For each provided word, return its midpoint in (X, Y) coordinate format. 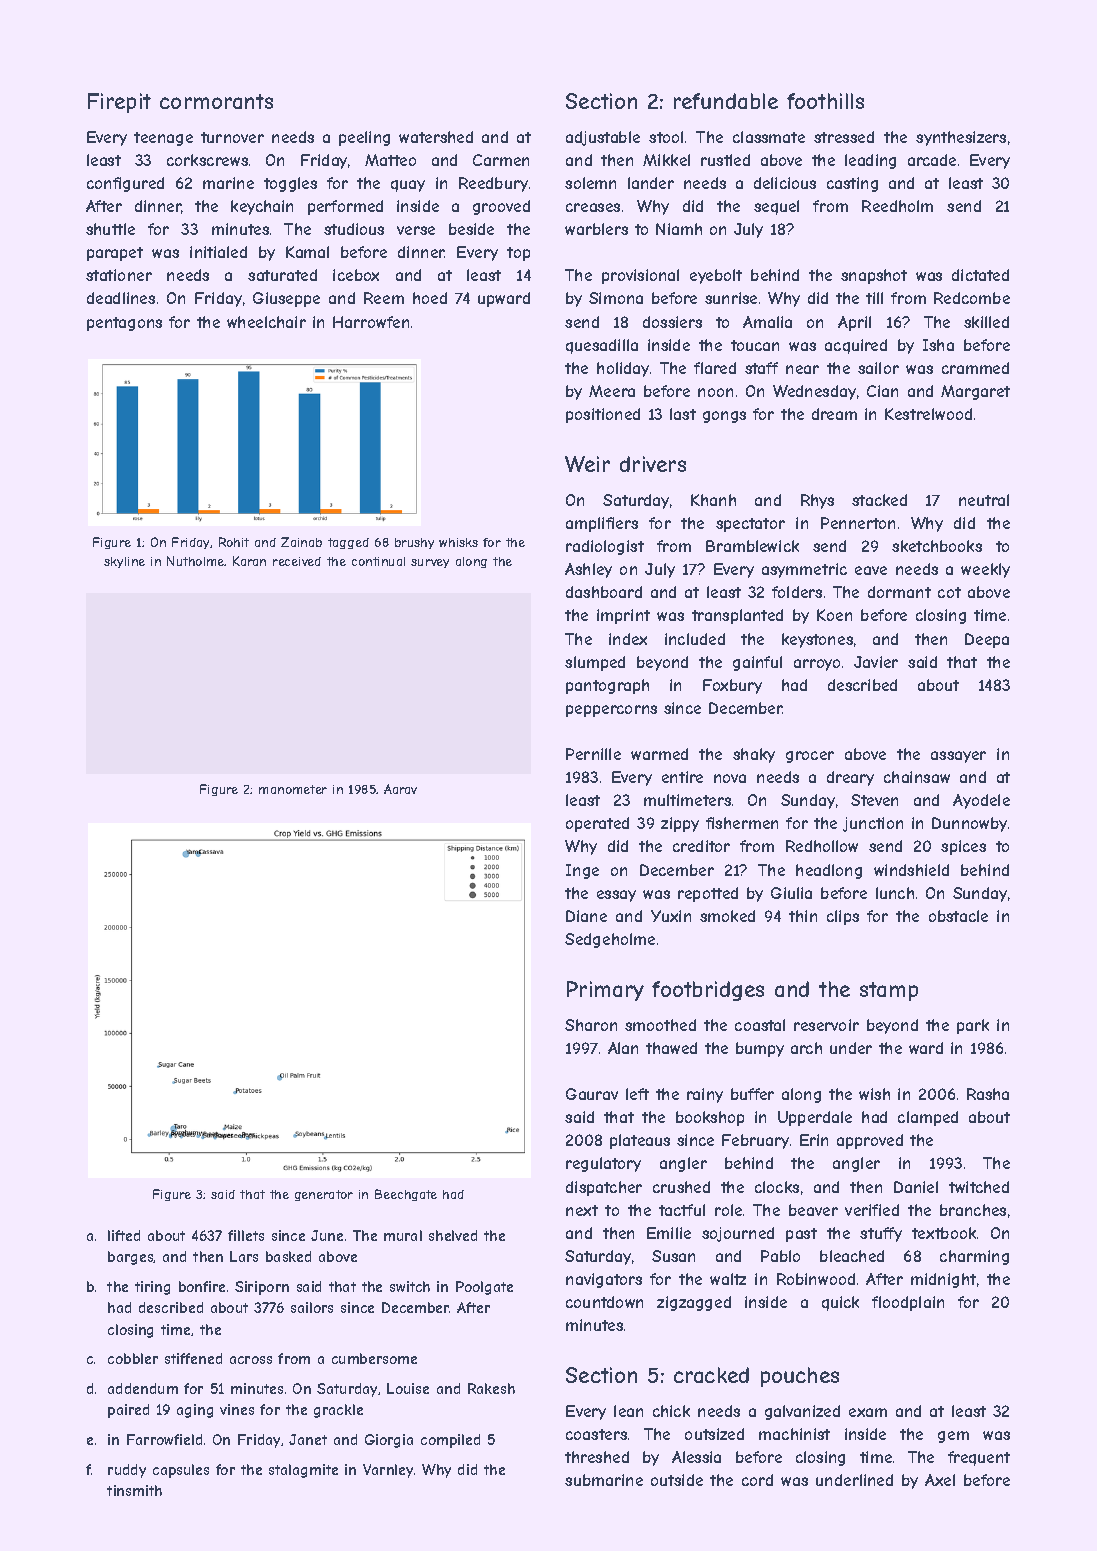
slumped (595, 663)
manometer (293, 789)
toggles (290, 184)
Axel (940, 1480)
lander (651, 183)
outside (677, 1480)
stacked (879, 500)
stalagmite (303, 1471)
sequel (776, 207)
